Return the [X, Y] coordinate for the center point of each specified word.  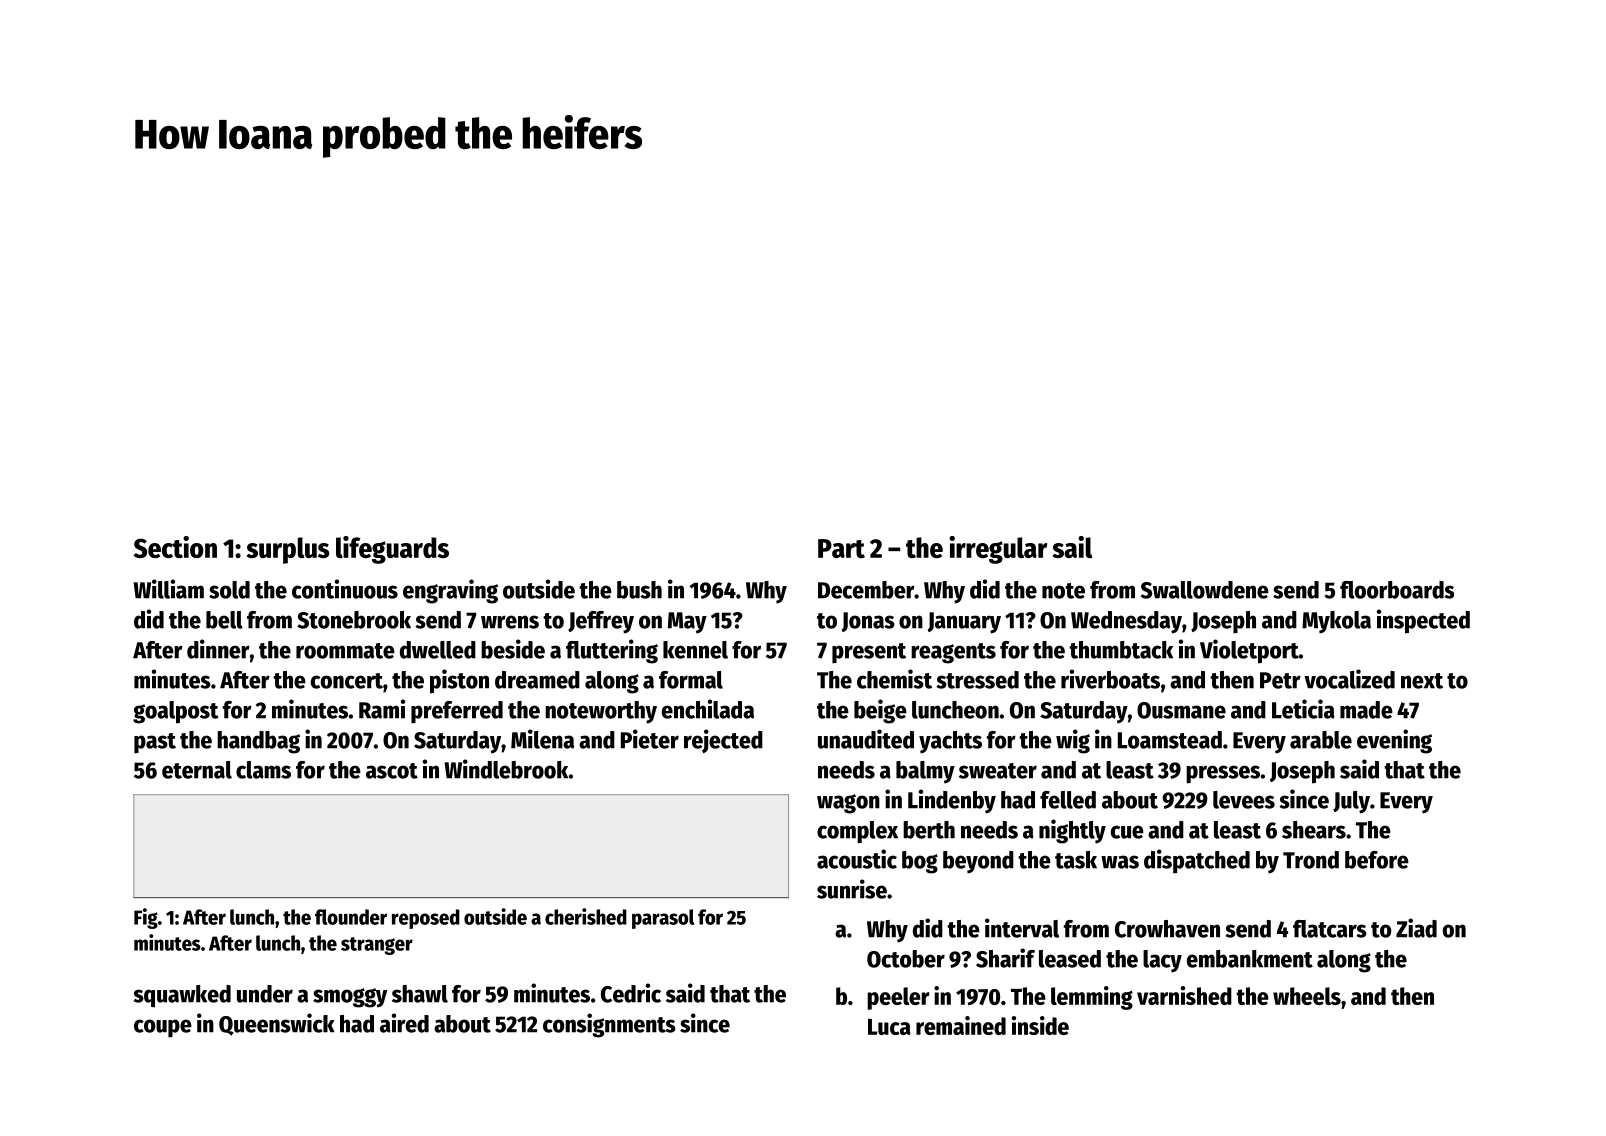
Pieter [650, 739]
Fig [146, 918]
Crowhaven [1167, 929]
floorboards [1397, 590]
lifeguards [392, 550]
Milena [542, 739]
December [866, 590]
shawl [420, 994]
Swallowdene [1205, 590]
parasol [663, 919]
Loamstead [1170, 740]
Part [841, 548]
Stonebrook [354, 620]
